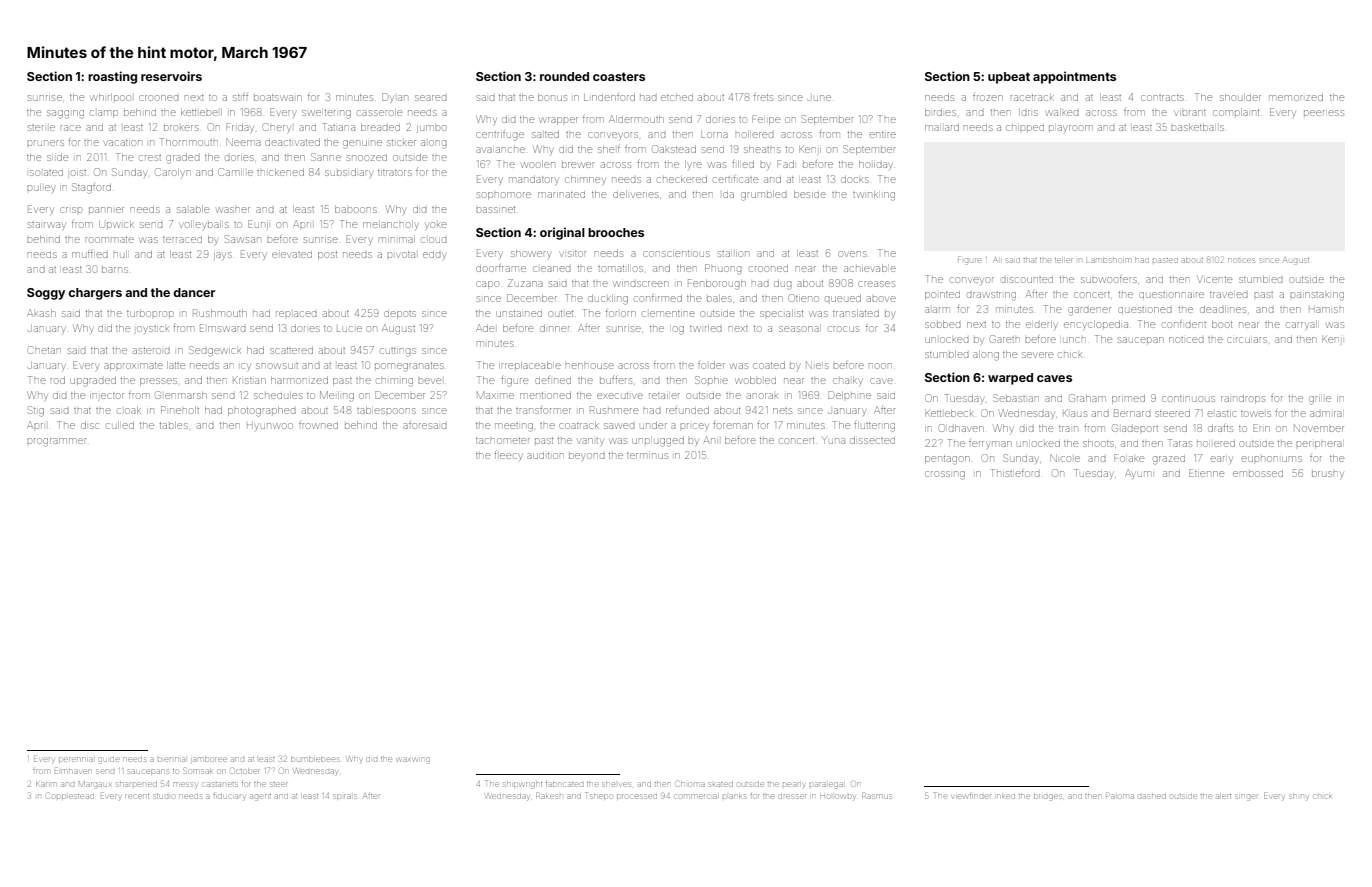 This document has width=1372, height=887. I want to click on Elmsward, so click(223, 328).
